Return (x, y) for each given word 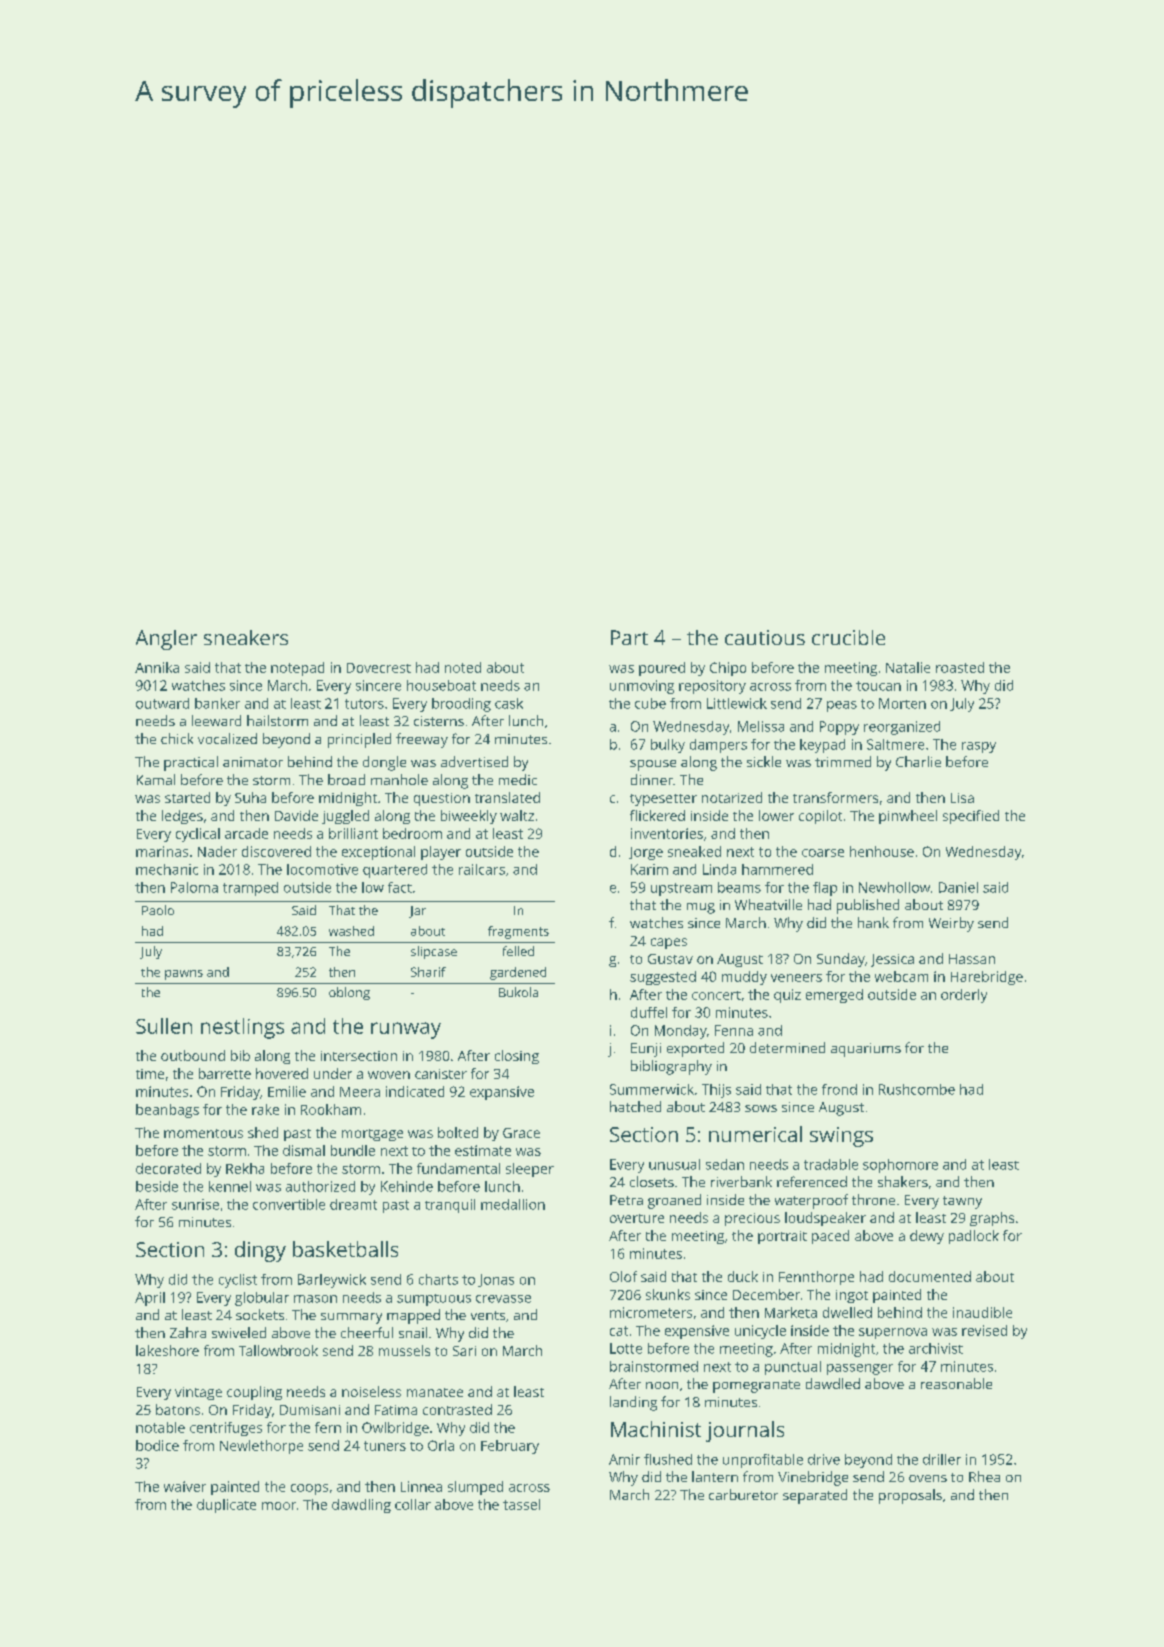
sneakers (246, 637)
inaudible (982, 1312)
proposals (910, 1496)
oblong (349, 993)
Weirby (951, 924)
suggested (663, 978)
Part (629, 637)
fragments (518, 932)
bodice (157, 1445)
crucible (848, 637)
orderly (964, 996)
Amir (624, 1459)
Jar (417, 912)
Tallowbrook (278, 1350)
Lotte (626, 1348)
